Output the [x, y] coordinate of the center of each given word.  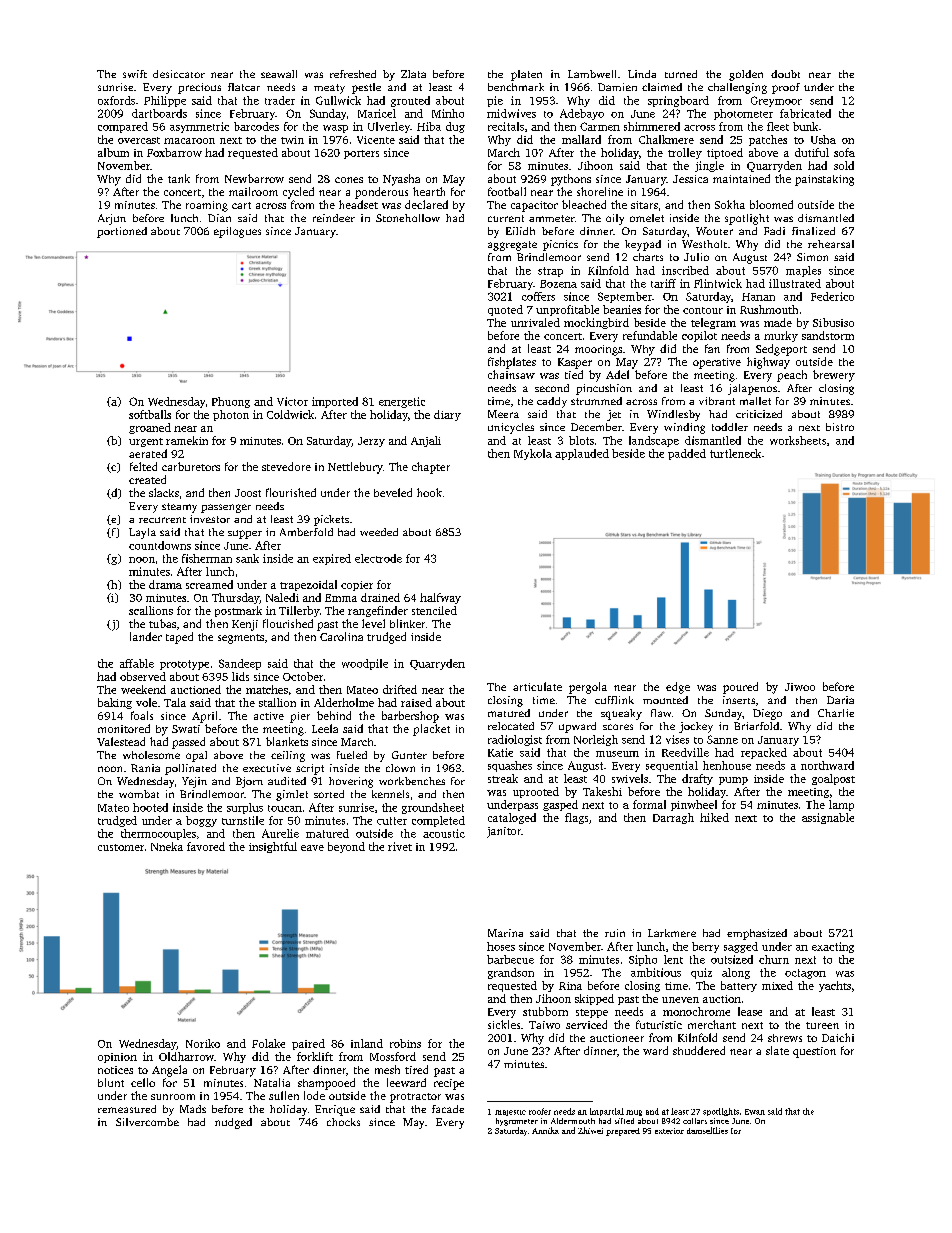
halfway [440, 598]
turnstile [243, 820]
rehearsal [831, 244]
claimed [662, 87]
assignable [828, 818]
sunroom [173, 1097]
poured [740, 688]
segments [241, 639]
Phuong [231, 402]
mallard [581, 139]
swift [135, 74]
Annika [545, 1130]
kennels [390, 794]
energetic [402, 402]
